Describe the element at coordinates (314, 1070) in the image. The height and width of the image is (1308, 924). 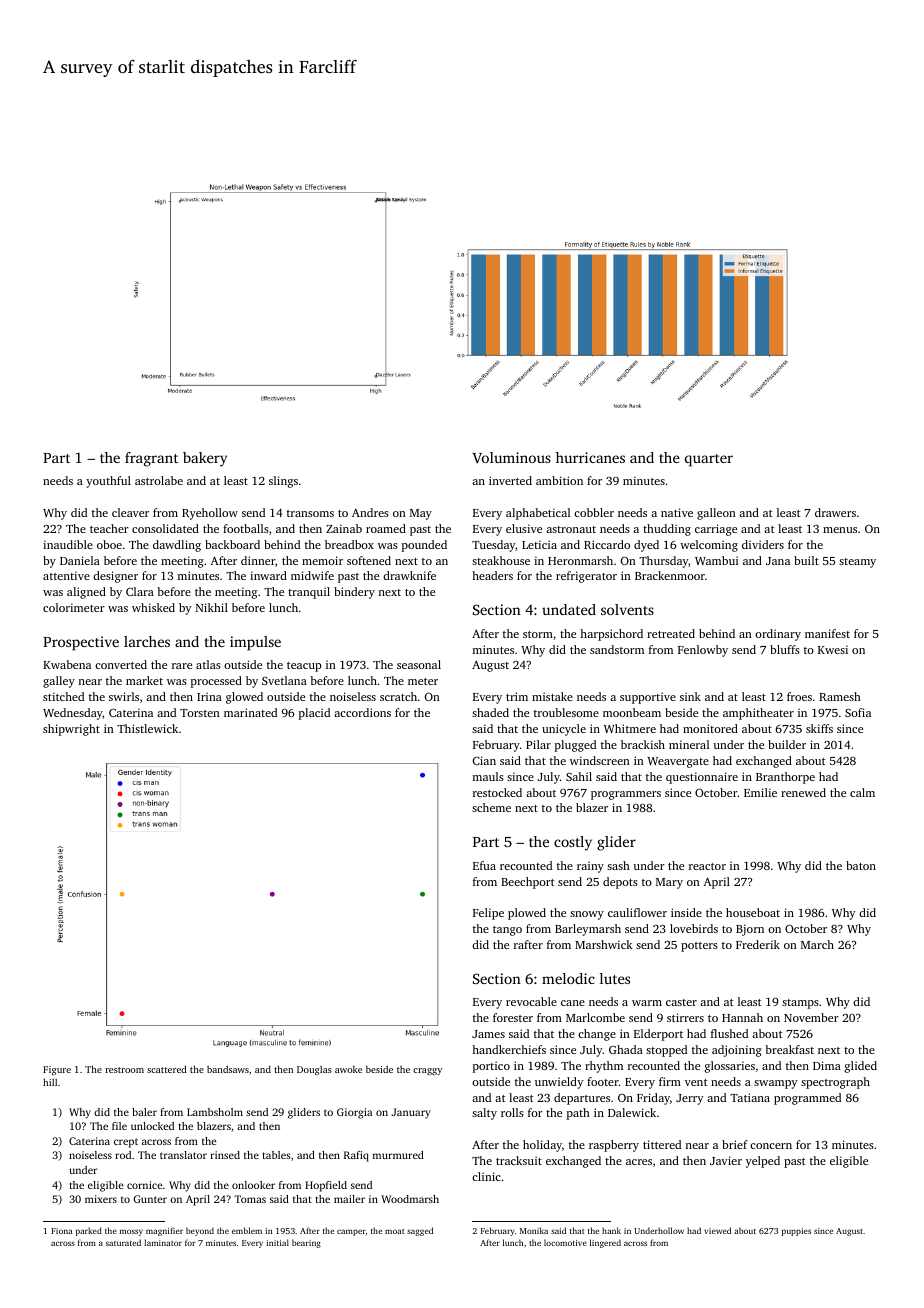
I see `Douglas` at that location.
